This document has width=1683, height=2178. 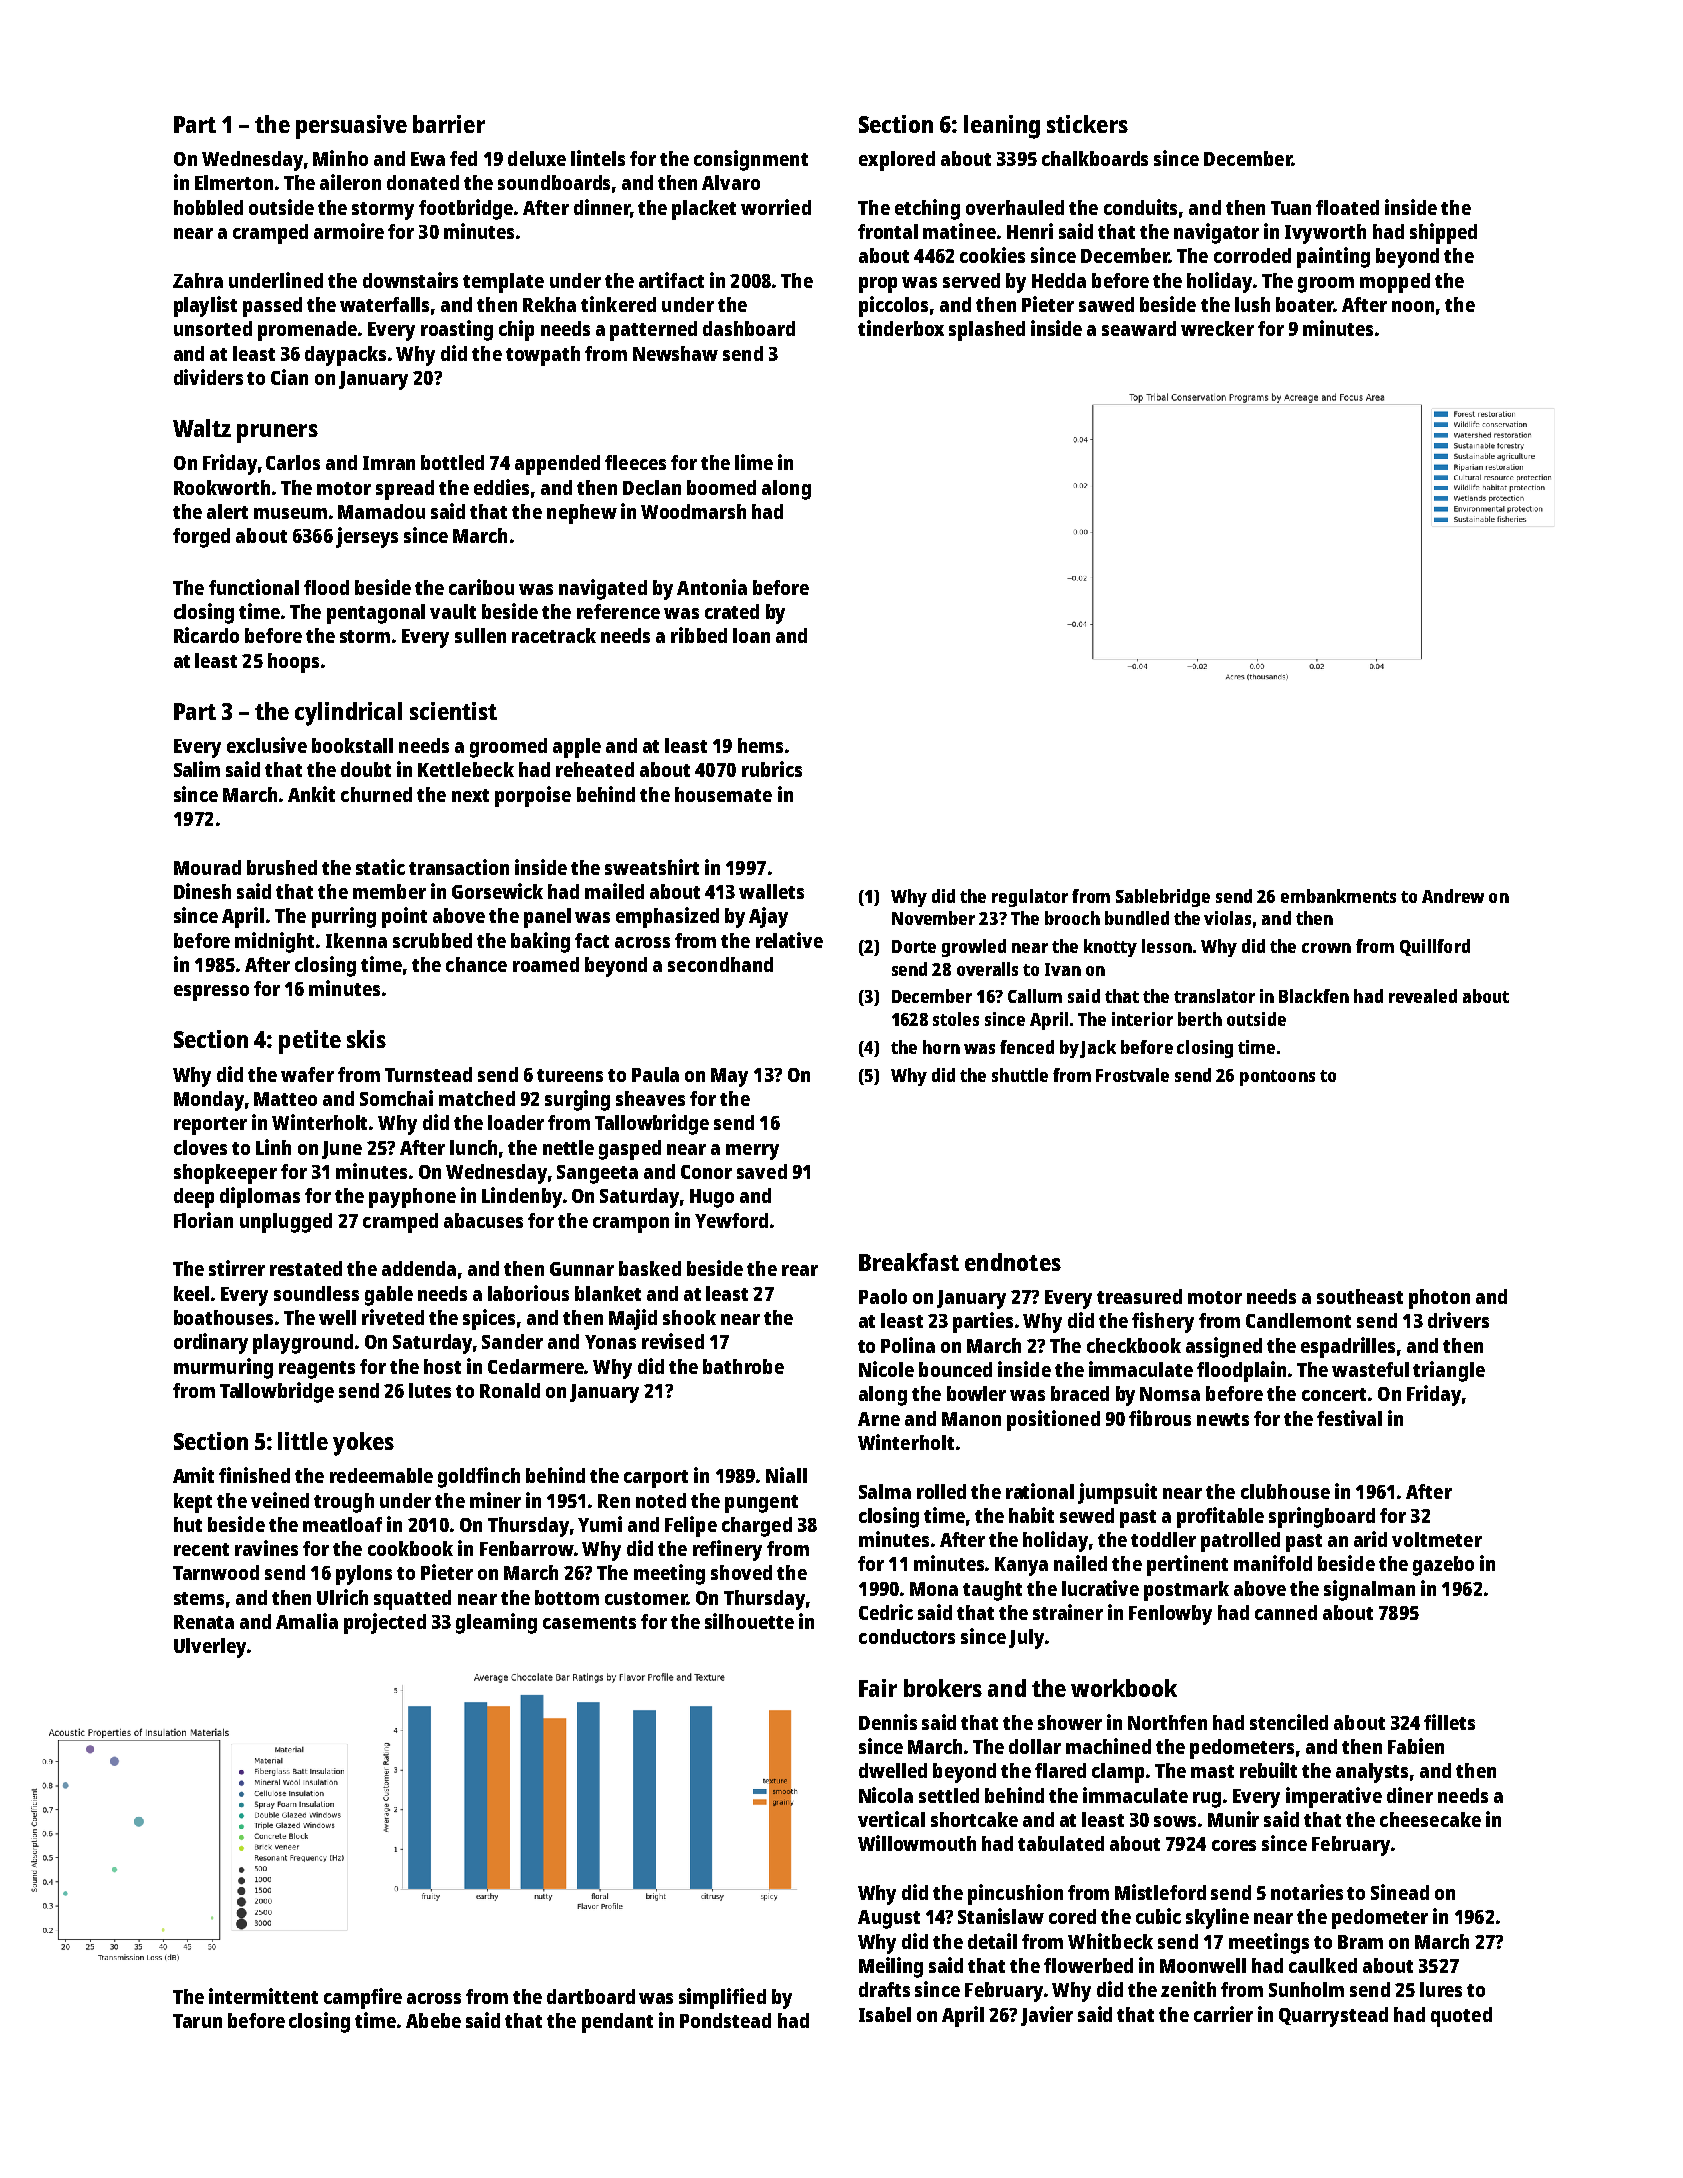 I want to click on lutes, so click(x=430, y=1390).
